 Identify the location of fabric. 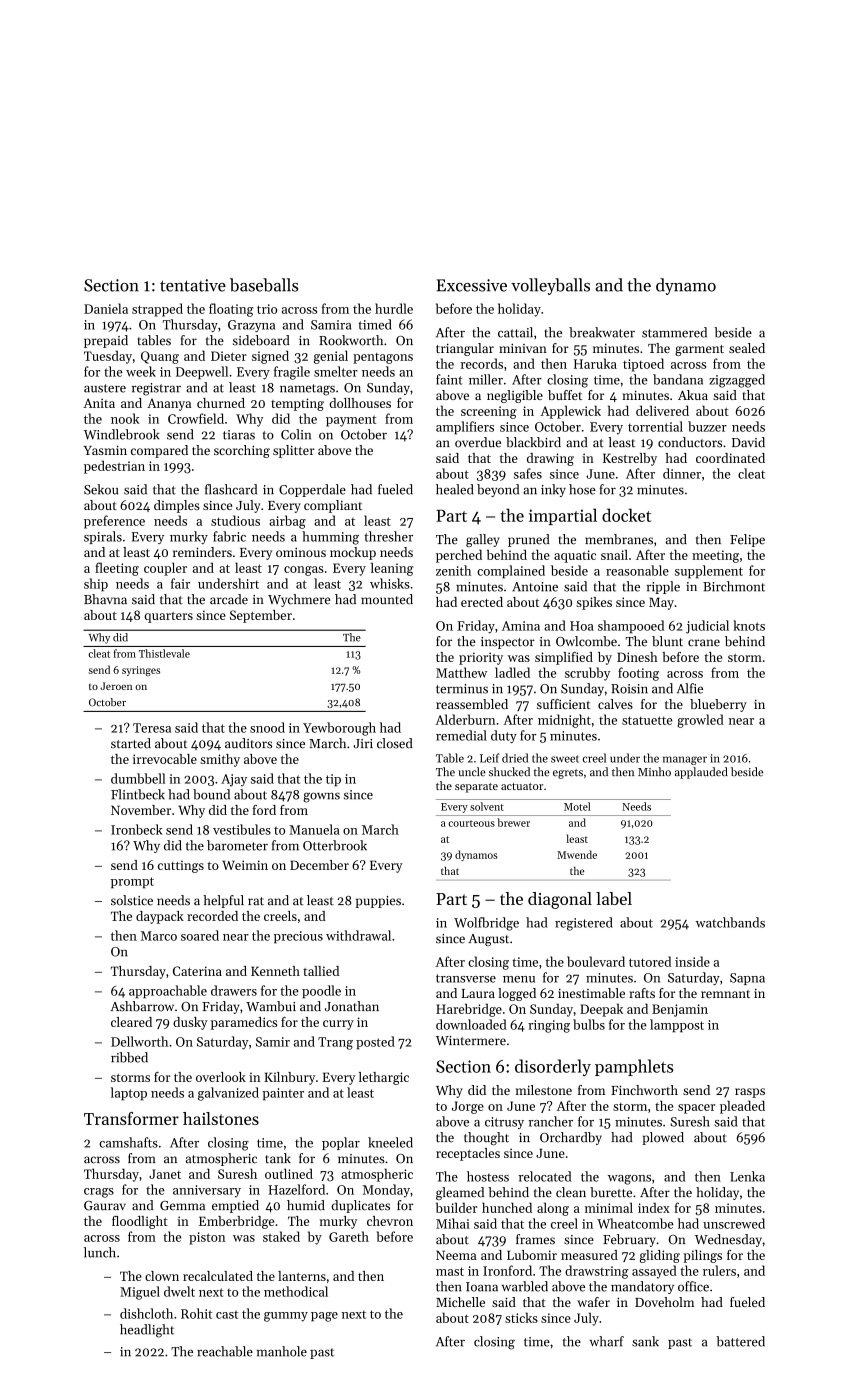
(229, 536).
